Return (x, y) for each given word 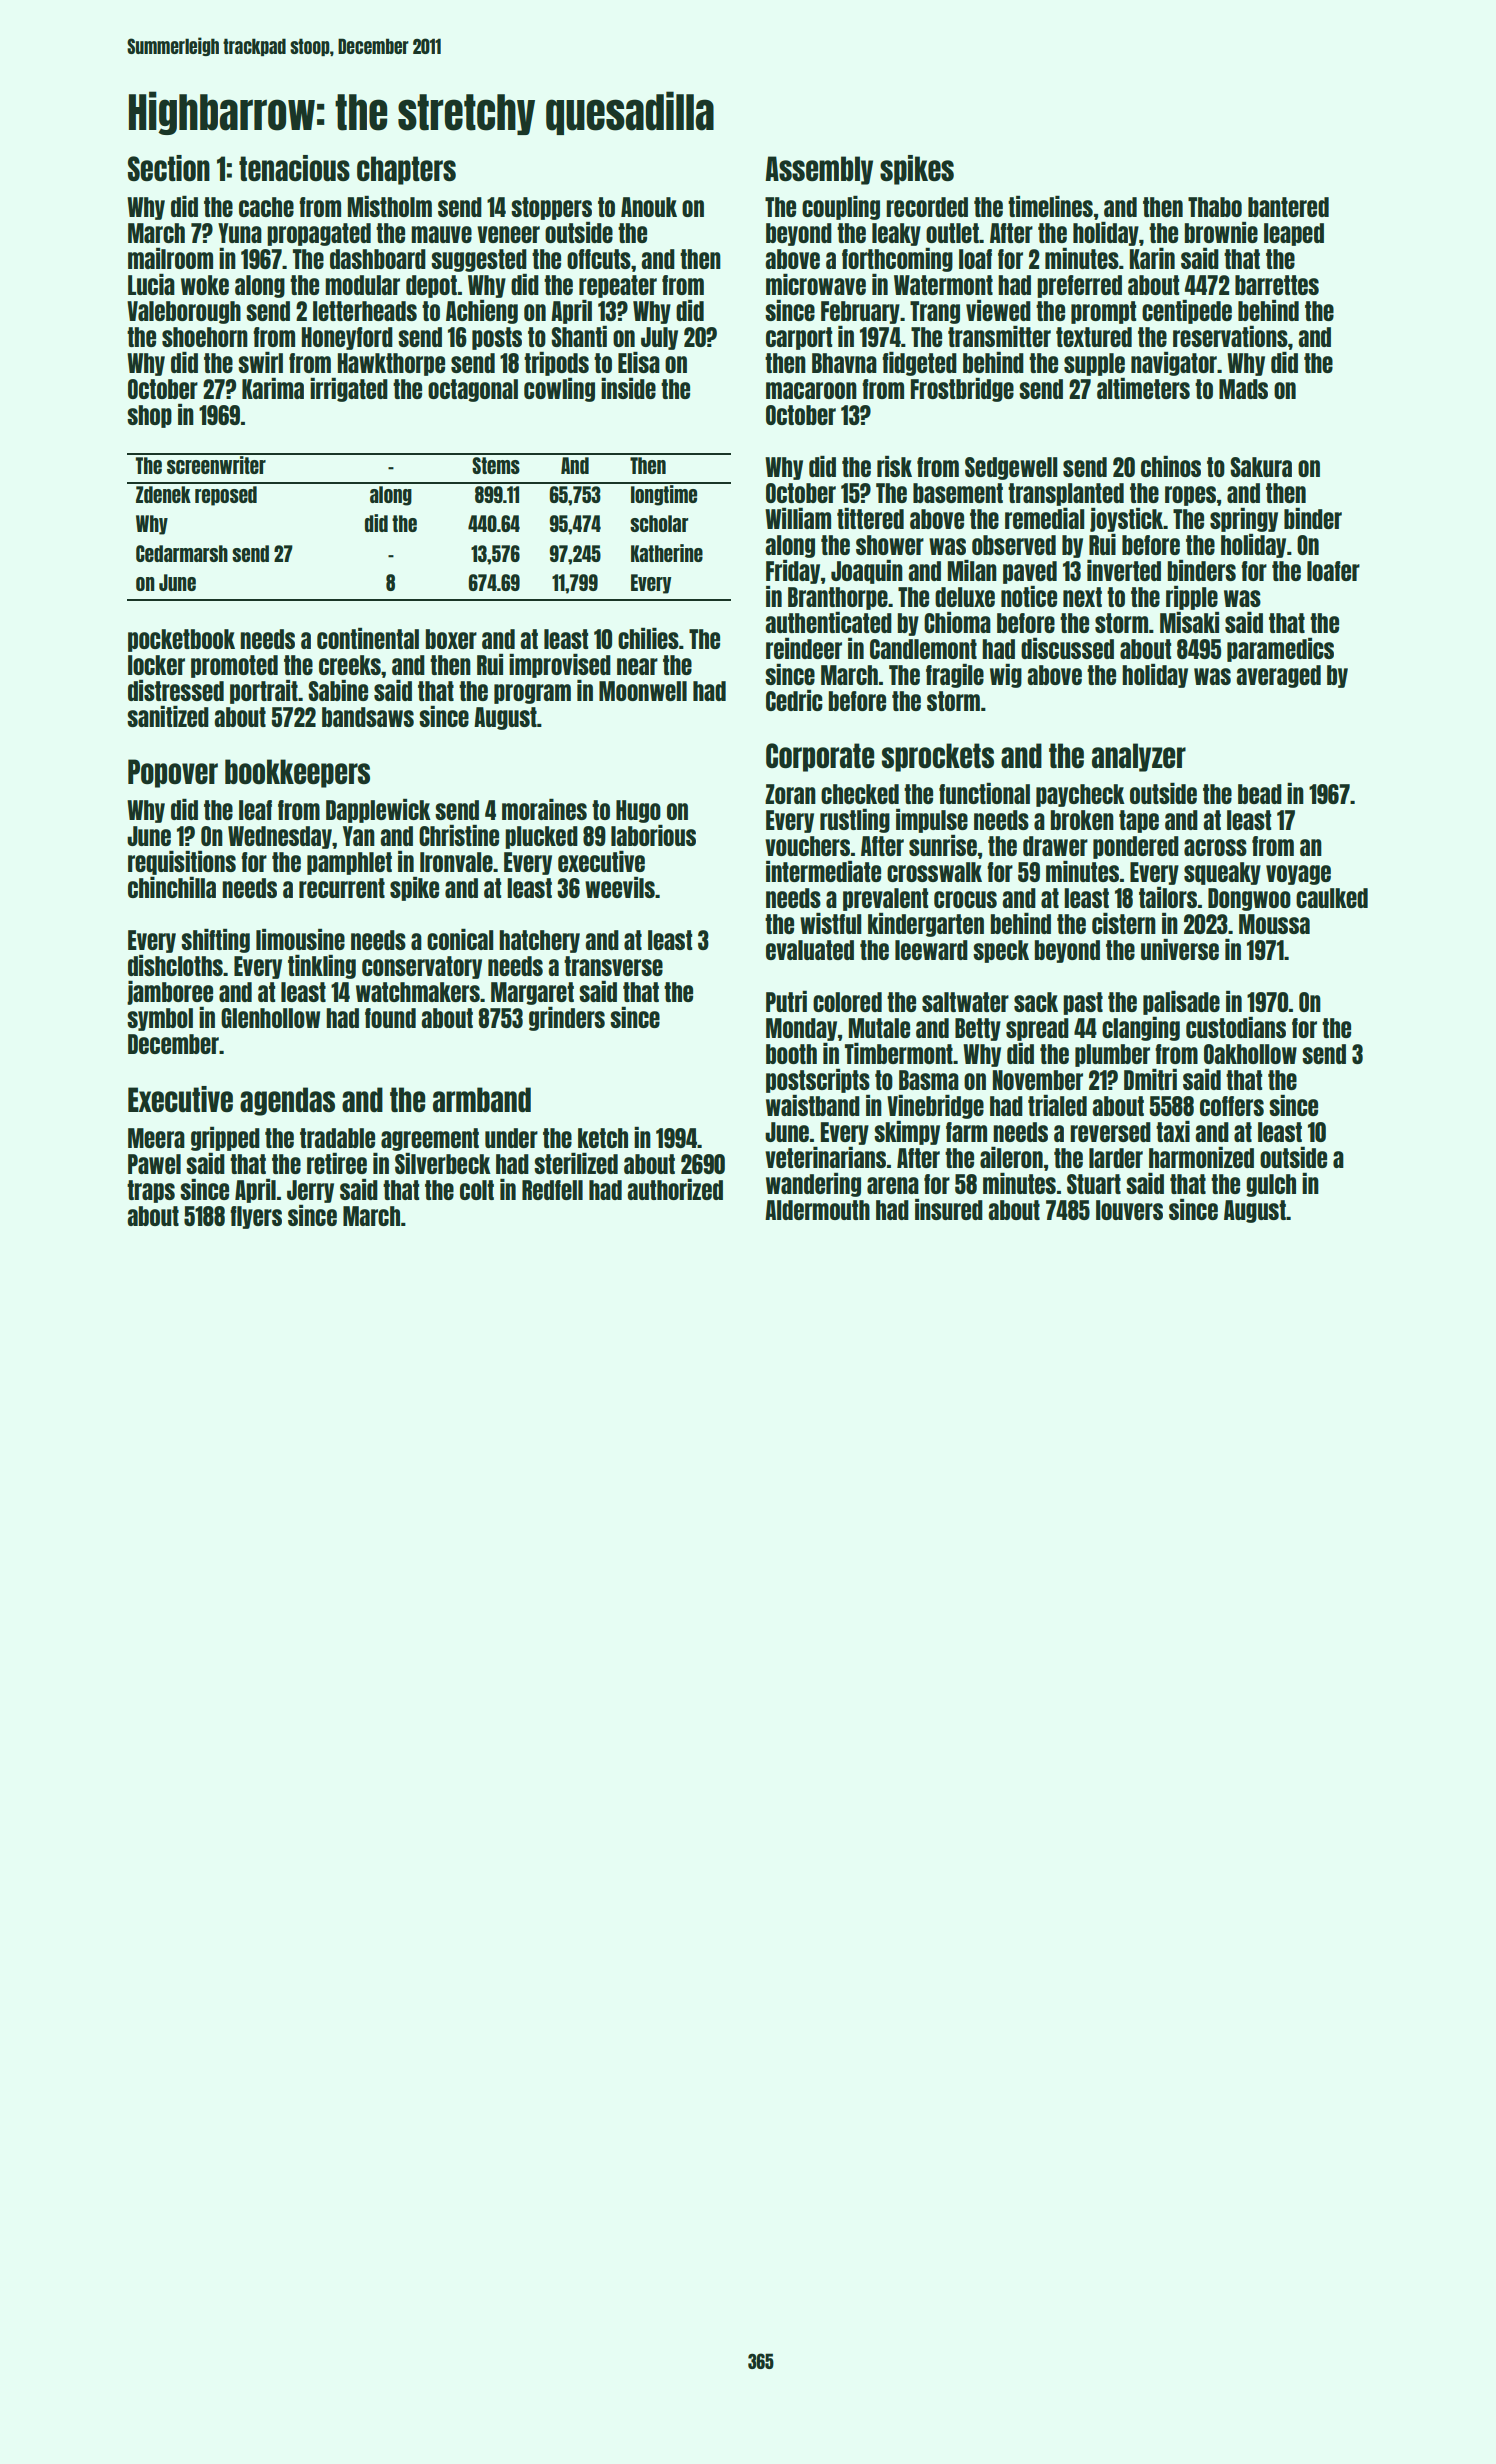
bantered (1288, 207)
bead (1260, 794)
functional (984, 793)
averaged (1278, 676)
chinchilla (172, 887)
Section (169, 168)
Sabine (338, 690)
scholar (659, 523)
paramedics (1280, 650)
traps (151, 1191)
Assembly (819, 170)
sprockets (938, 757)
